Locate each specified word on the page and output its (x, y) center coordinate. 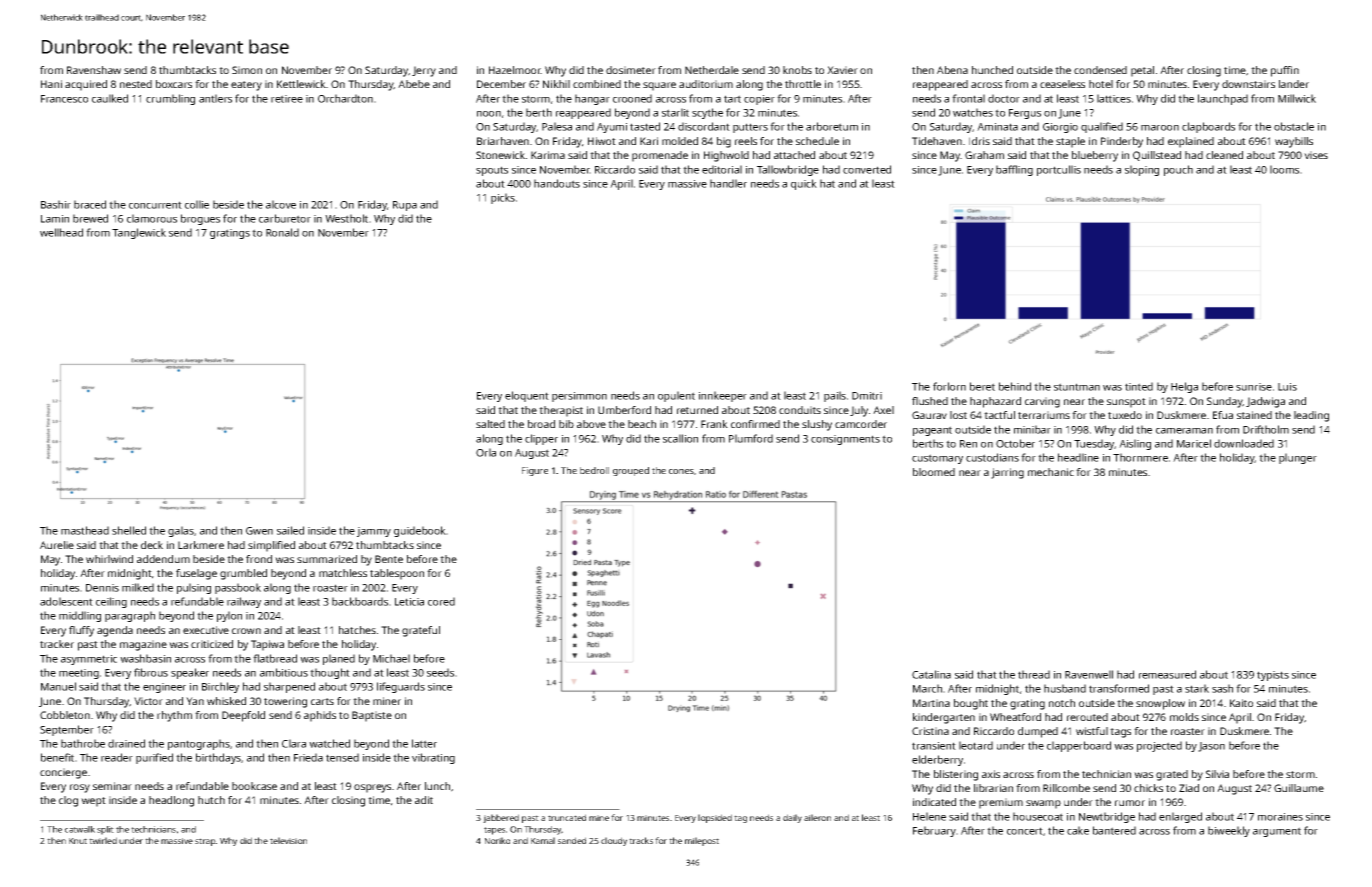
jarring (1007, 473)
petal (1142, 71)
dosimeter (631, 70)
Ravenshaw (94, 70)
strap (205, 842)
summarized (327, 559)
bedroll (594, 470)
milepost (702, 841)
